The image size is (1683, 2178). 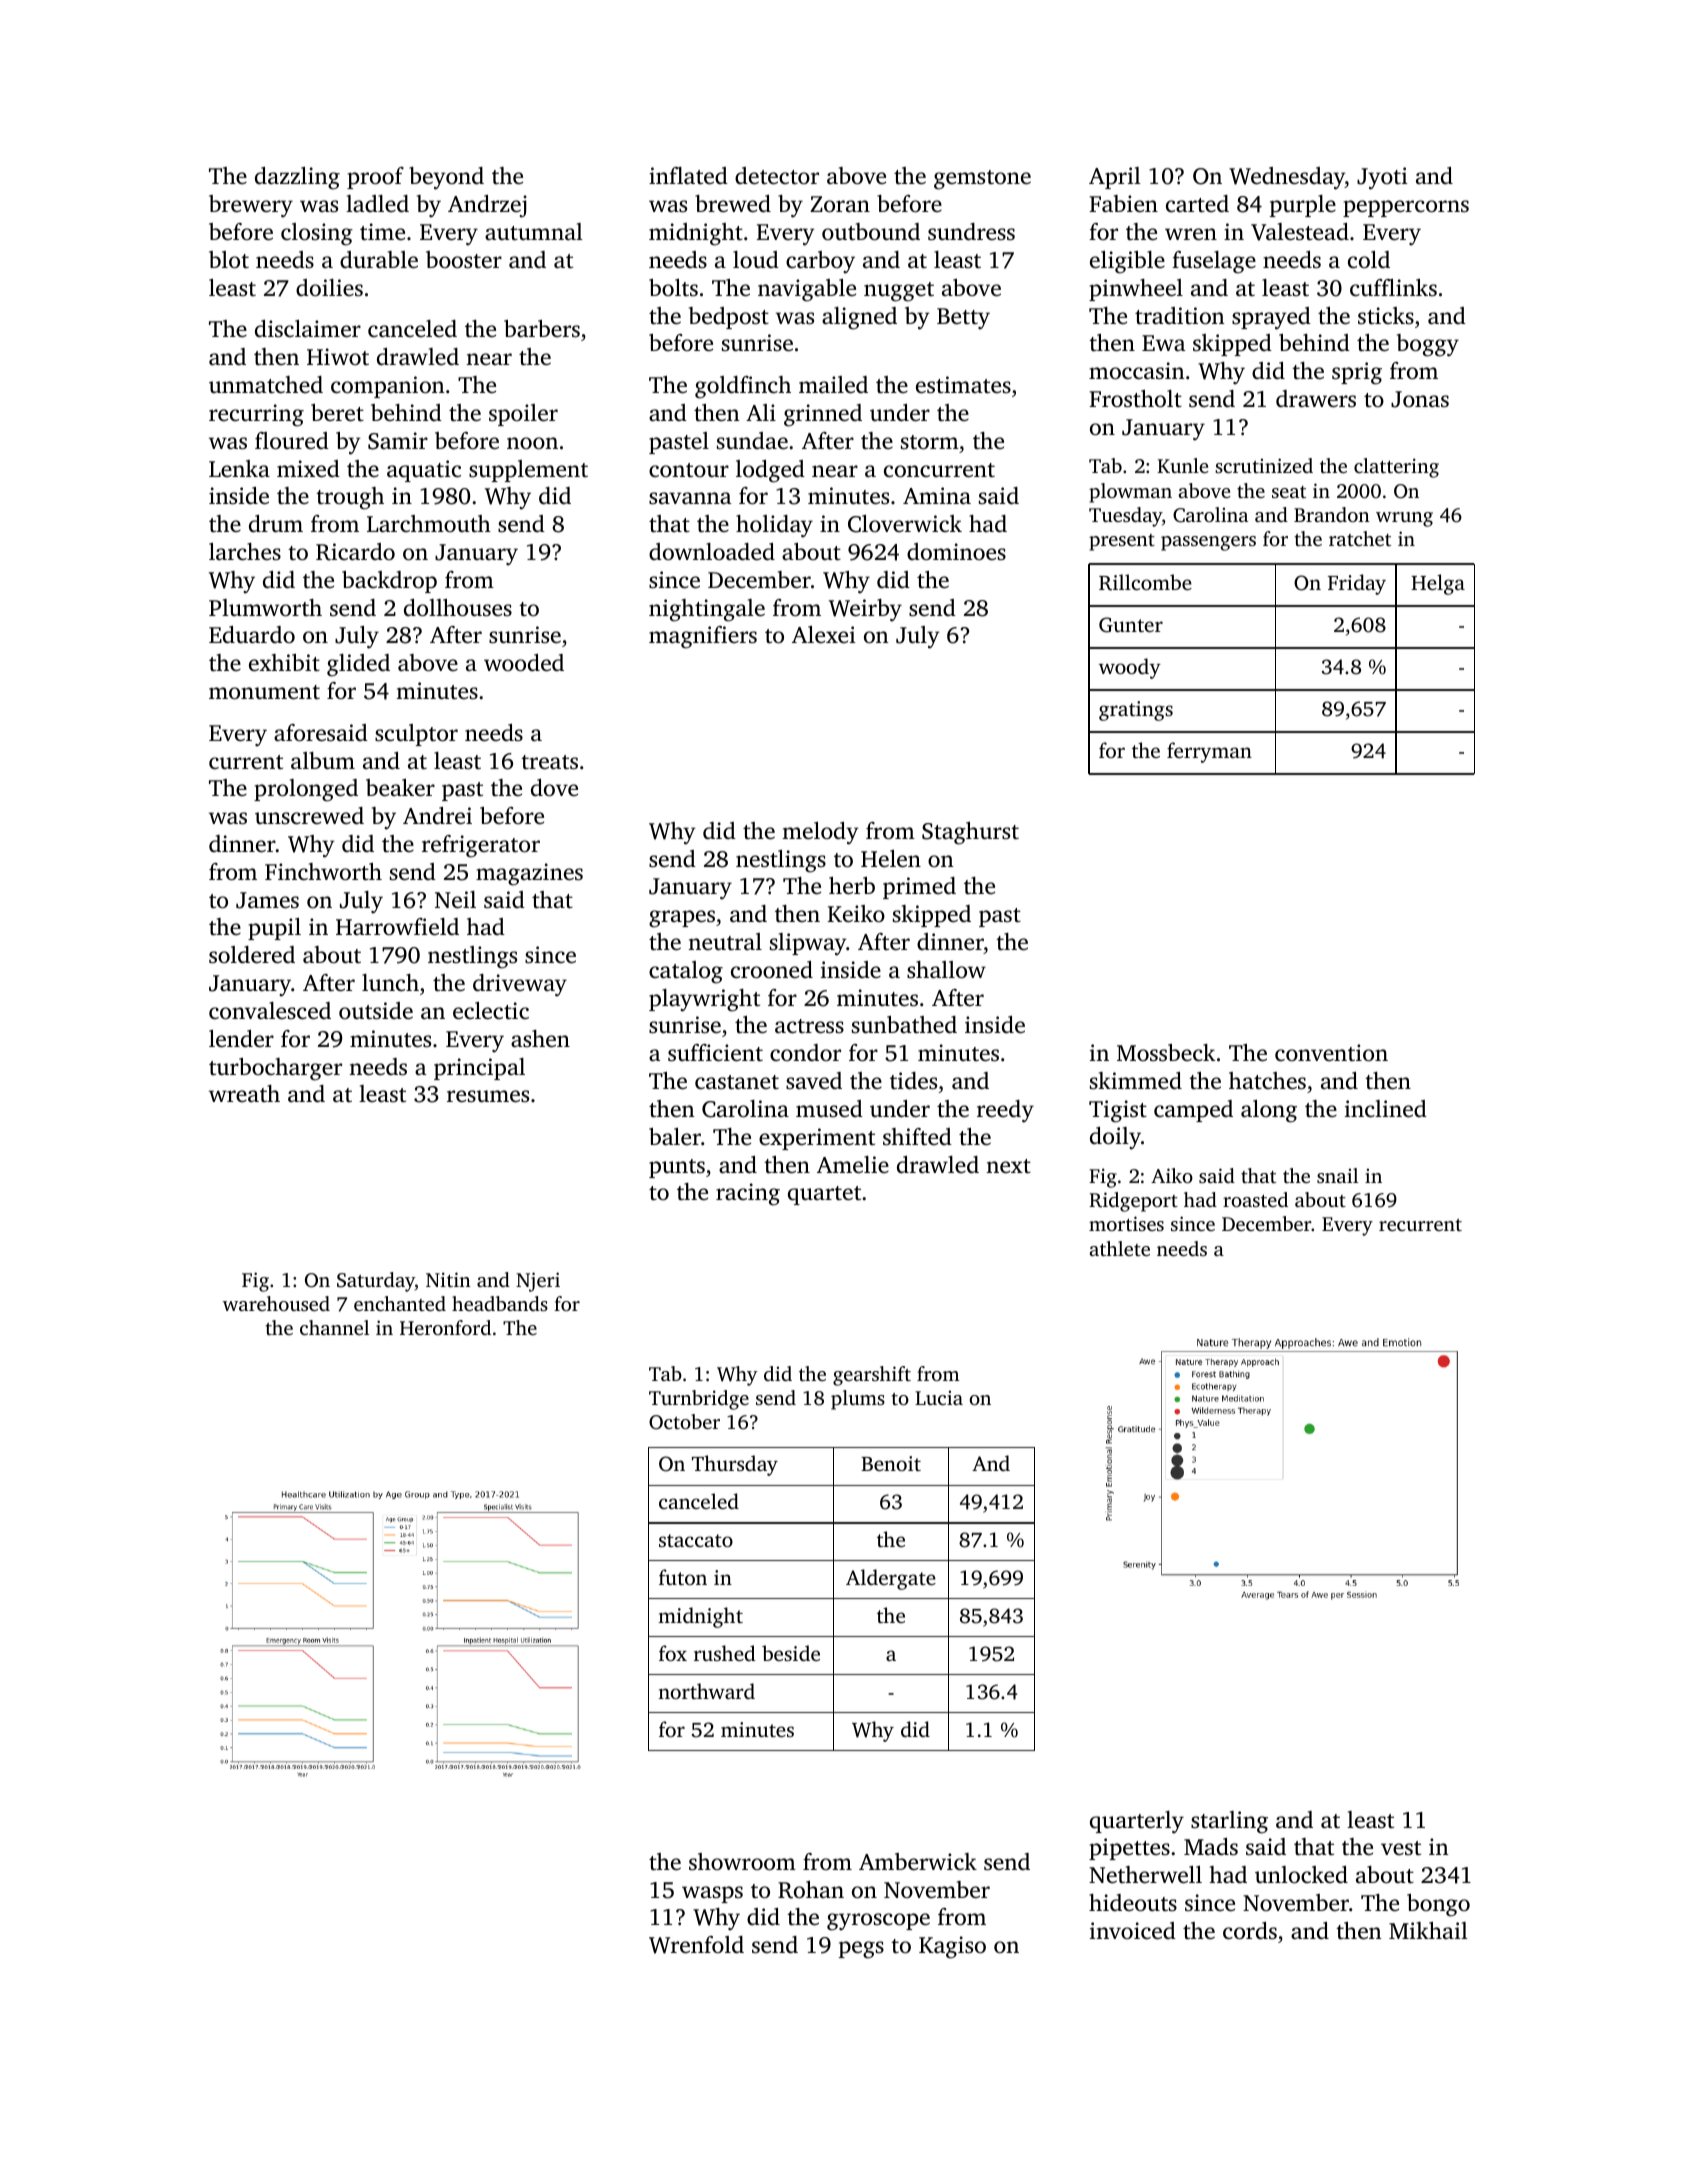 What do you see at coordinates (946, 970) in the page?
I see `shallow` at bounding box center [946, 970].
